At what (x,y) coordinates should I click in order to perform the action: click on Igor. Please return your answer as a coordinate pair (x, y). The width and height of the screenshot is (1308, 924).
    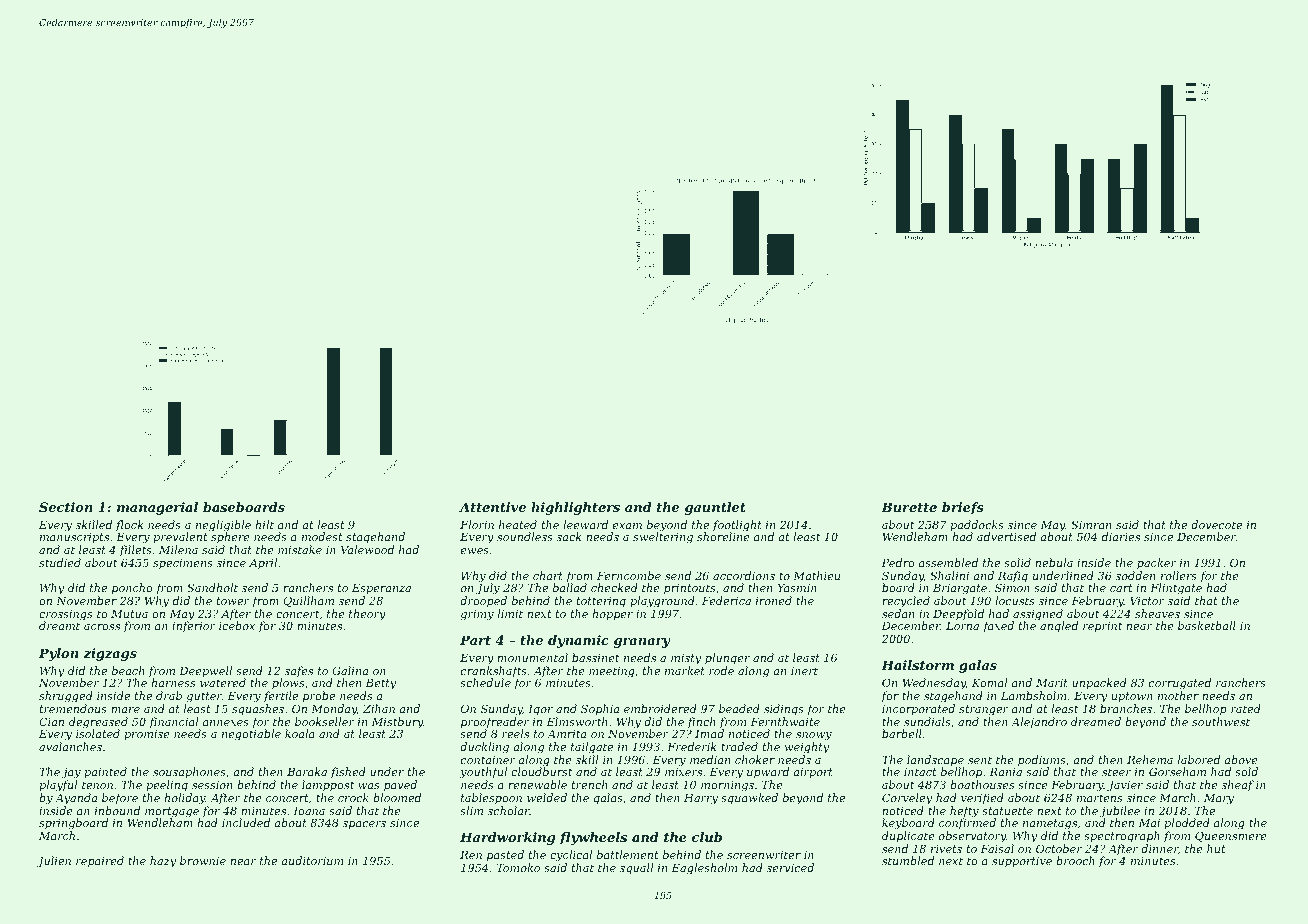
    Looking at the image, I should click on (540, 710).
